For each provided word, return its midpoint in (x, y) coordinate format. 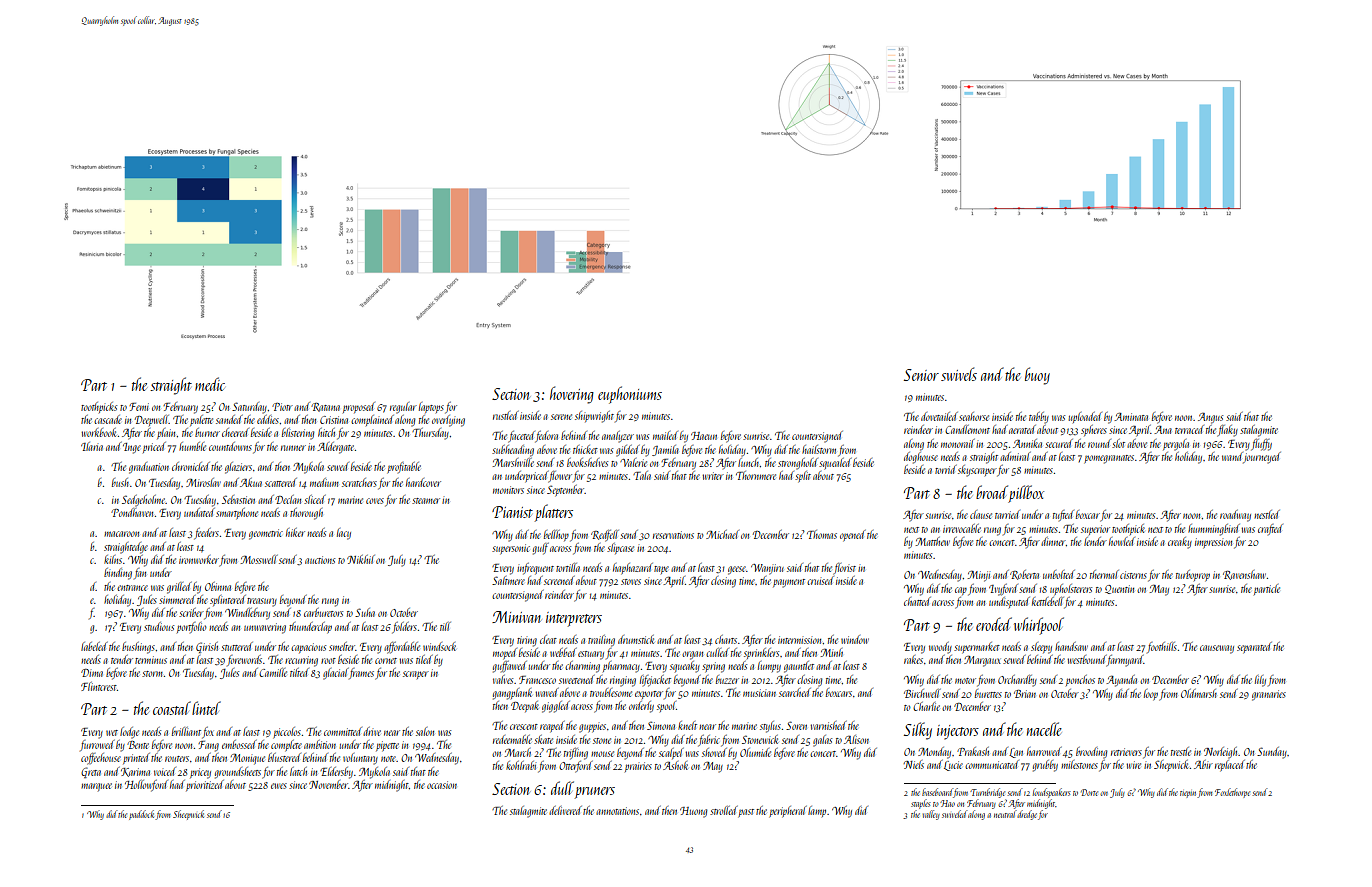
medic (210, 384)
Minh (831, 652)
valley (931, 815)
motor (965, 681)
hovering (572, 395)
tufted (1063, 515)
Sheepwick (188, 815)
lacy (344, 534)
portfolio (192, 627)
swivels (959, 374)
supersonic (511, 549)
